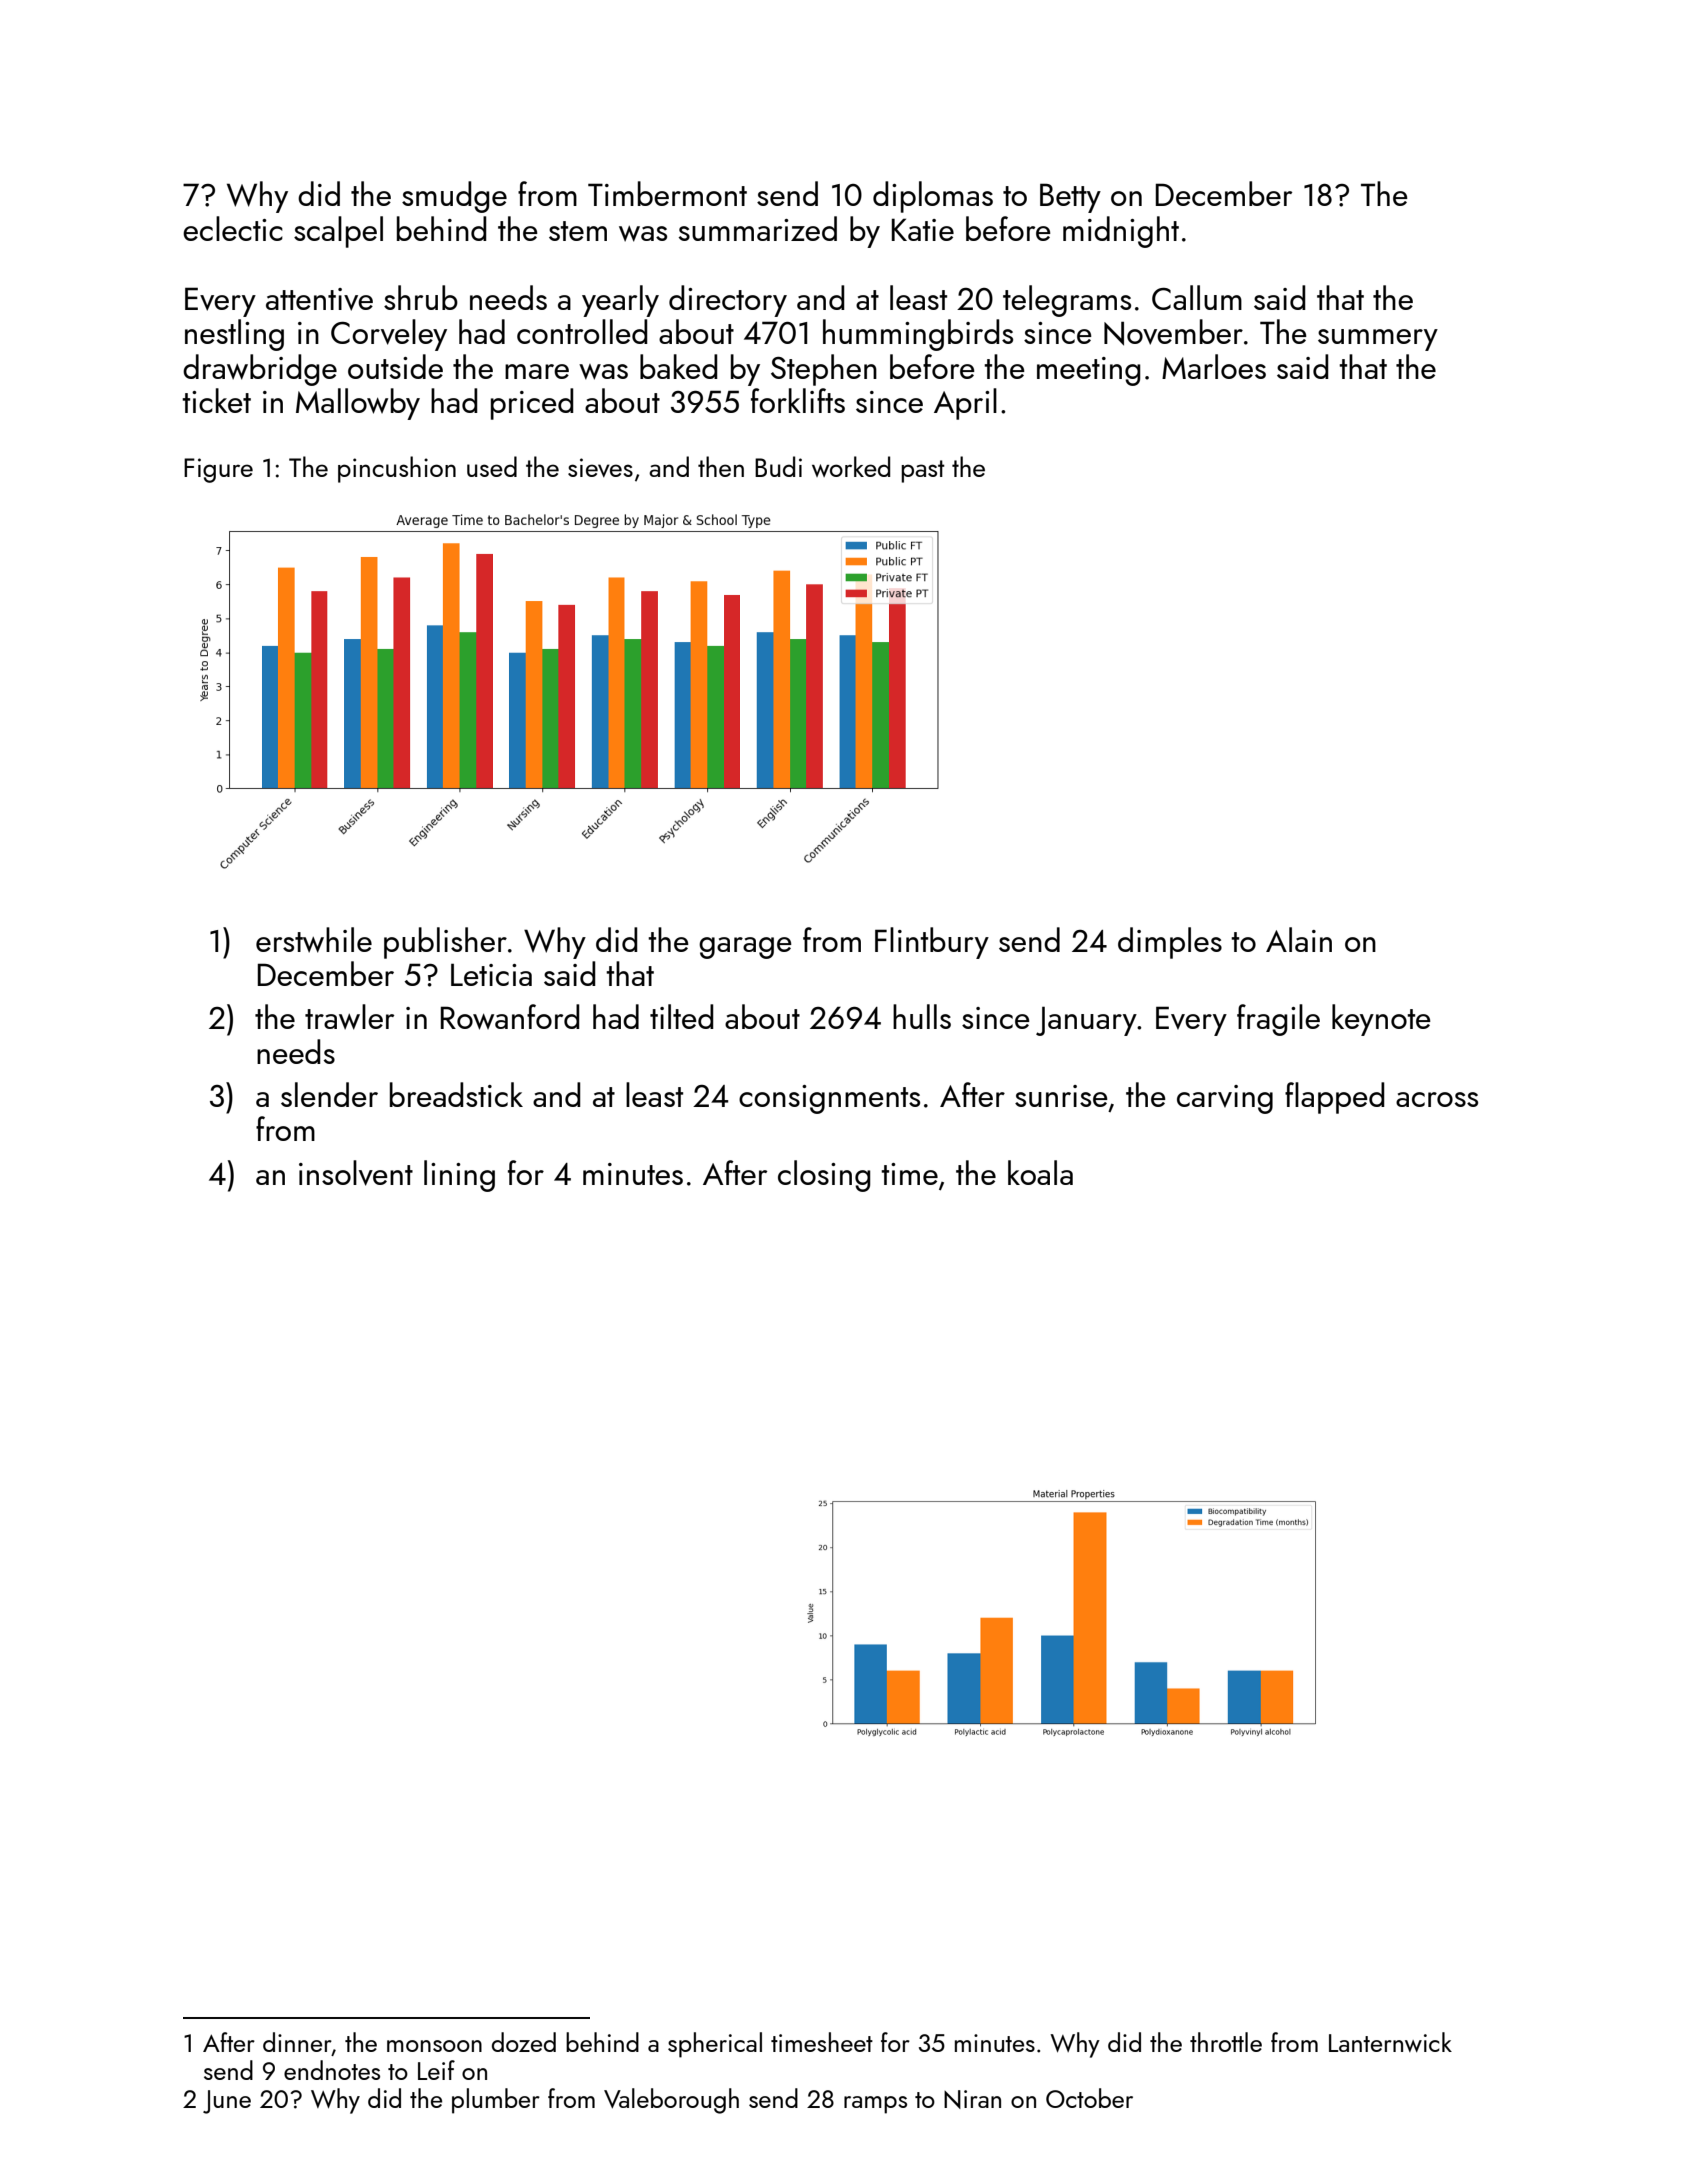  What do you see at coordinates (824, 1176) in the screenshot?
I see `closing` at bounding box center [824, 1176].
